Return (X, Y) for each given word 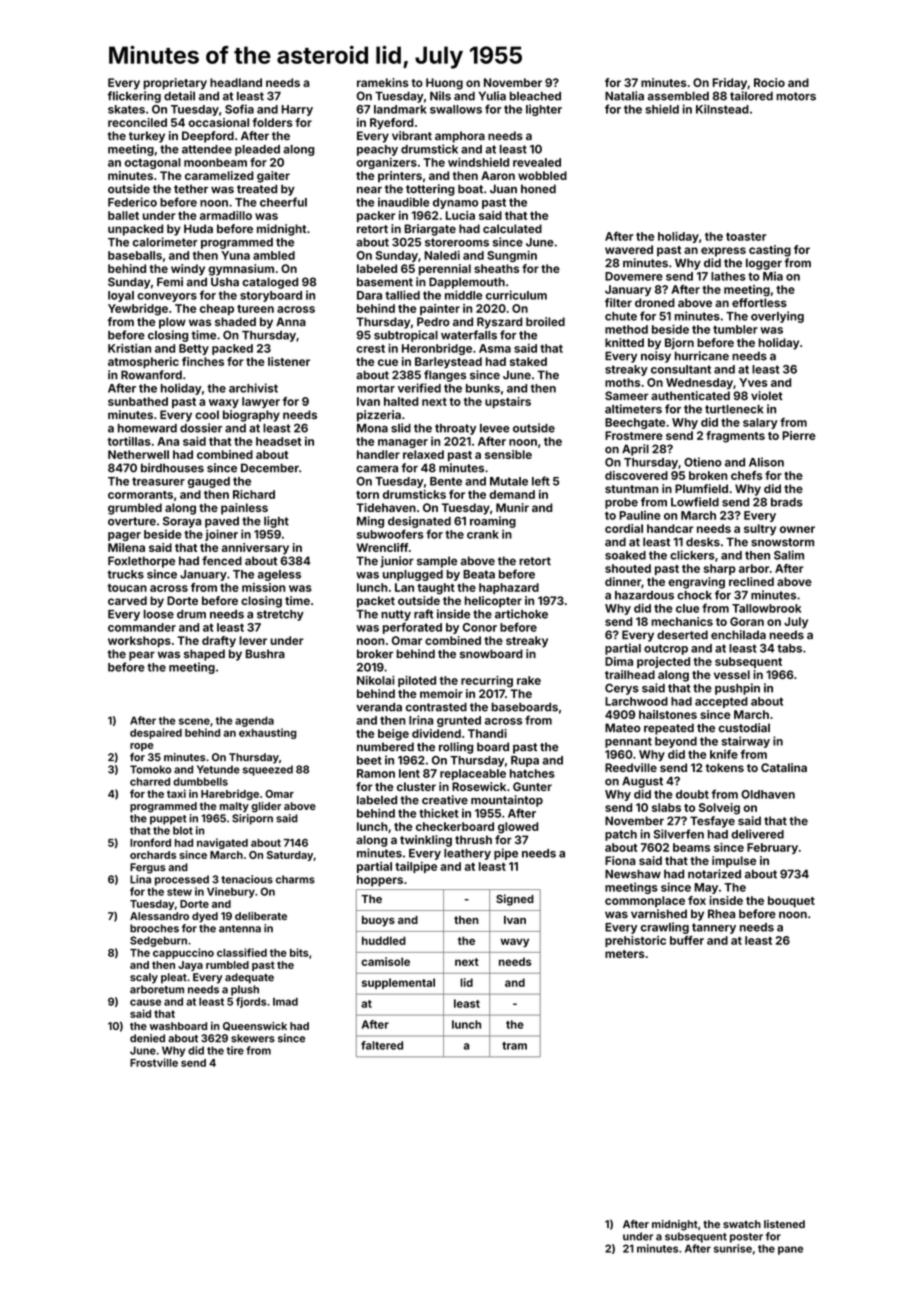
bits (299, 952)
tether (191, 189)
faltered (382, 1045)
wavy (514, 942)
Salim (789, 555)
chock (694, 595)
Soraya (182, 522)
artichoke (521, 614)
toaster (746, 236)
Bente (446, 481)
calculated (512, 228)
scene (194, 721)
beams (691, 847)
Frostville (154, 1062)
